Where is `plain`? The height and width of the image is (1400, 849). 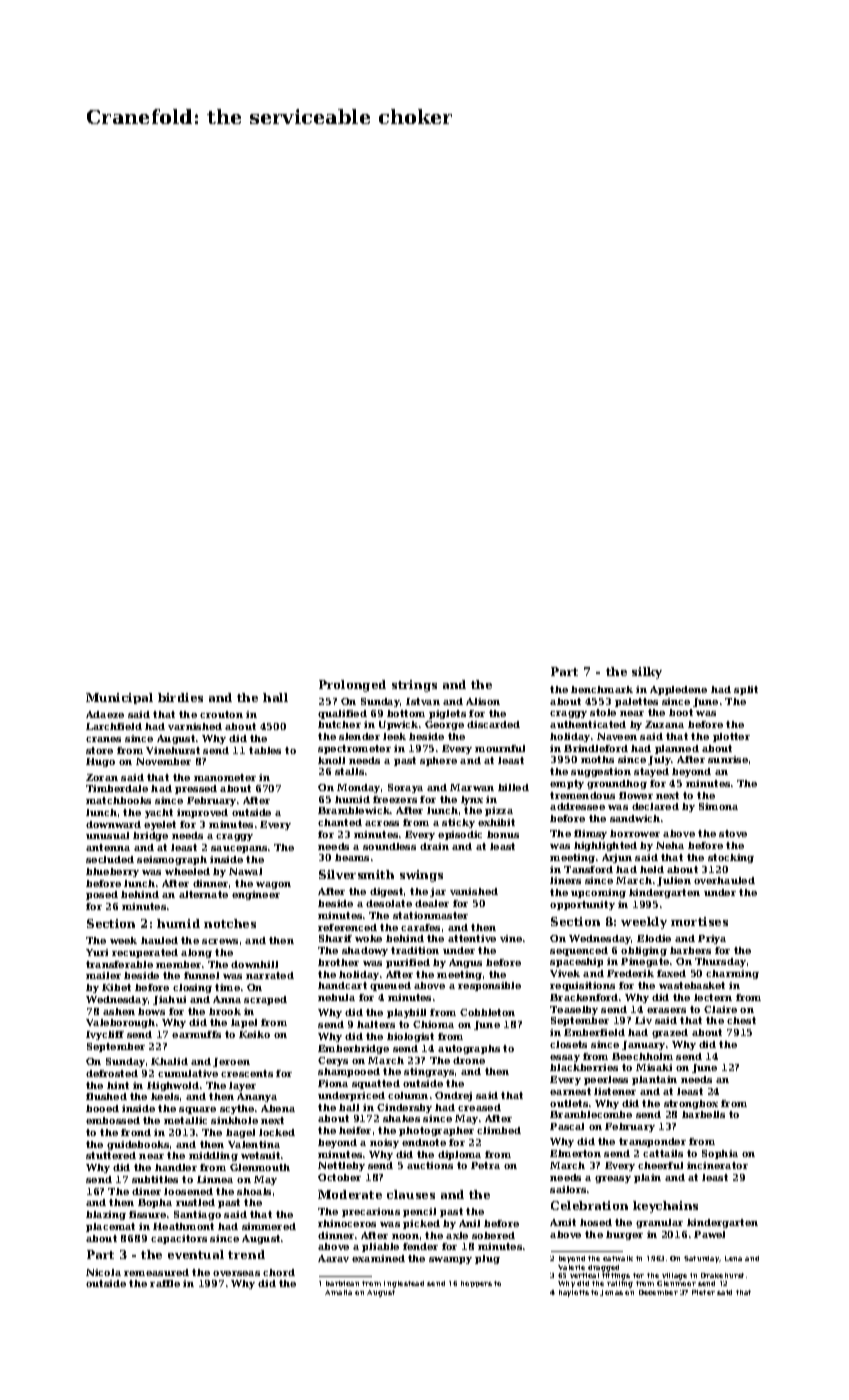 plain is located at coordinates (647, 1178).
